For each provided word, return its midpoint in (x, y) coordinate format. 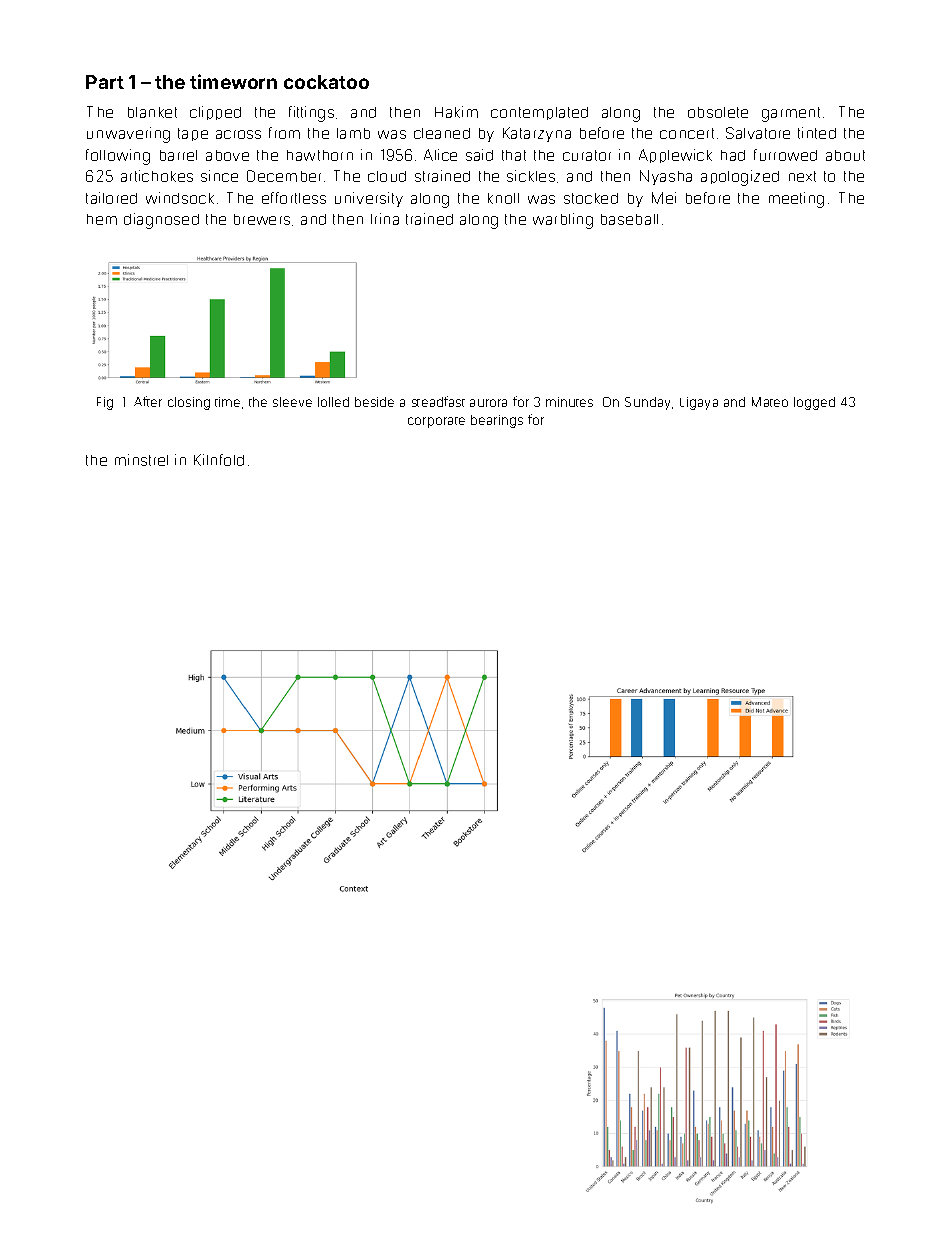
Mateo (770, 402)
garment (791, 114)
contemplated (539, 113)
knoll (503, 198)
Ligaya (699, 403)
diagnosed (161, 221)
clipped (215, 113)
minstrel (141, 460)
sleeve (292, 402)
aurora (488, 403)
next (802, 176)
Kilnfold (219, 460)
